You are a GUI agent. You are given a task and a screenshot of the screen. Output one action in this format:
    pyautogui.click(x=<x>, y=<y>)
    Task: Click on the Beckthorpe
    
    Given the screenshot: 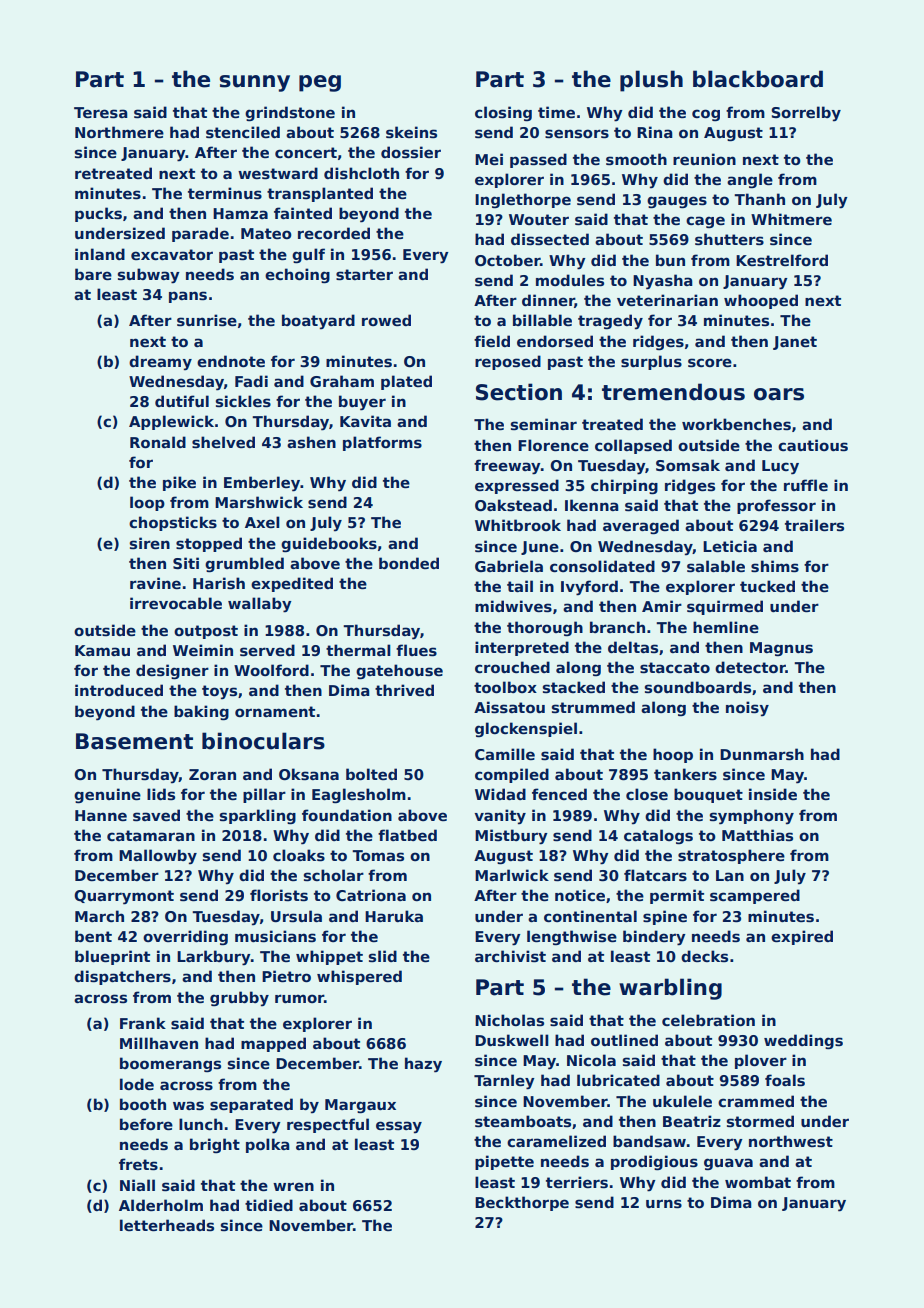 What is the action you would take?
    pyautogui.click(x=522, y=1203)
